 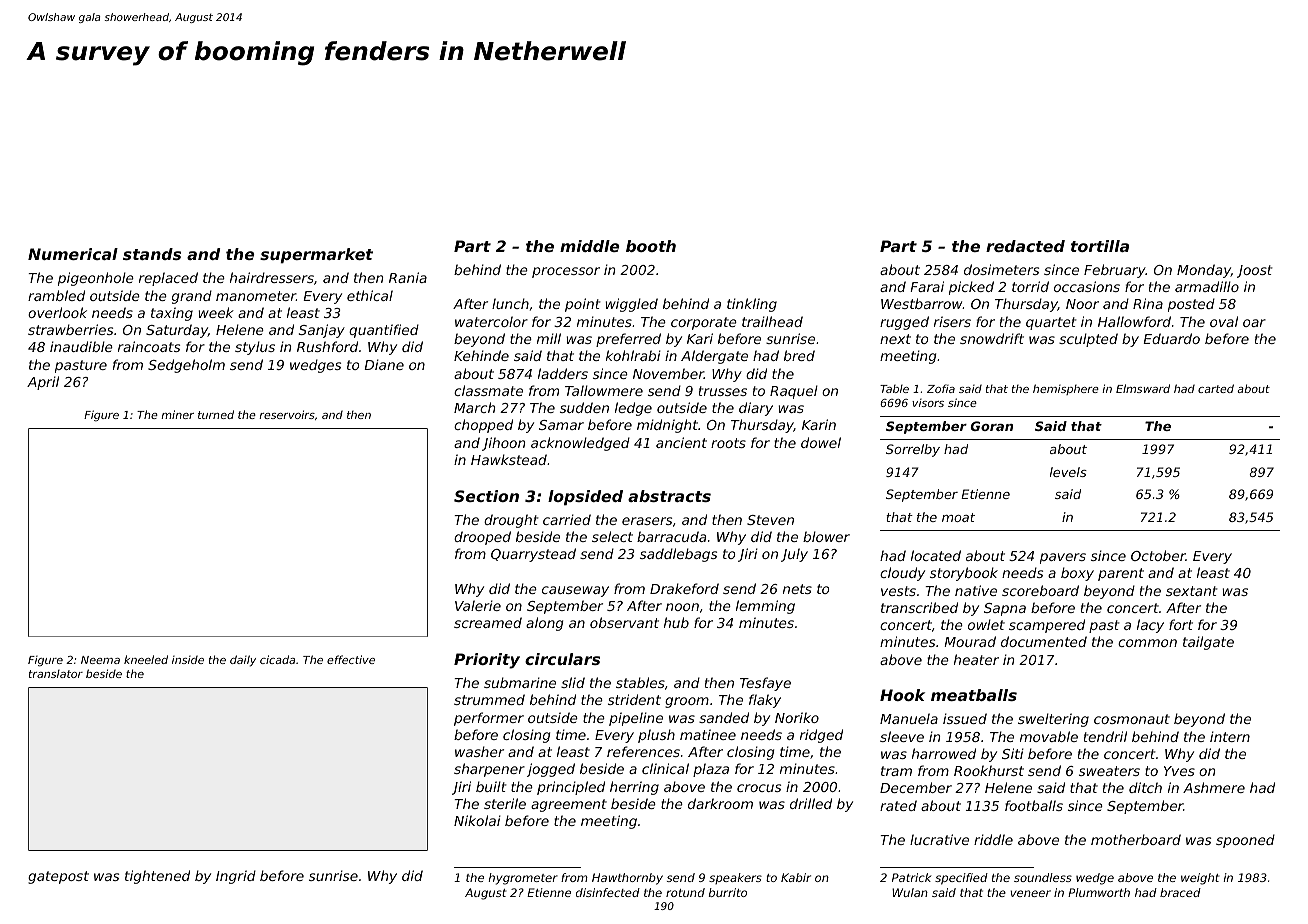 What do you see at coordinates (287, 414) in the page?
I see `reservoirs` at bounding box center [287, 414].
